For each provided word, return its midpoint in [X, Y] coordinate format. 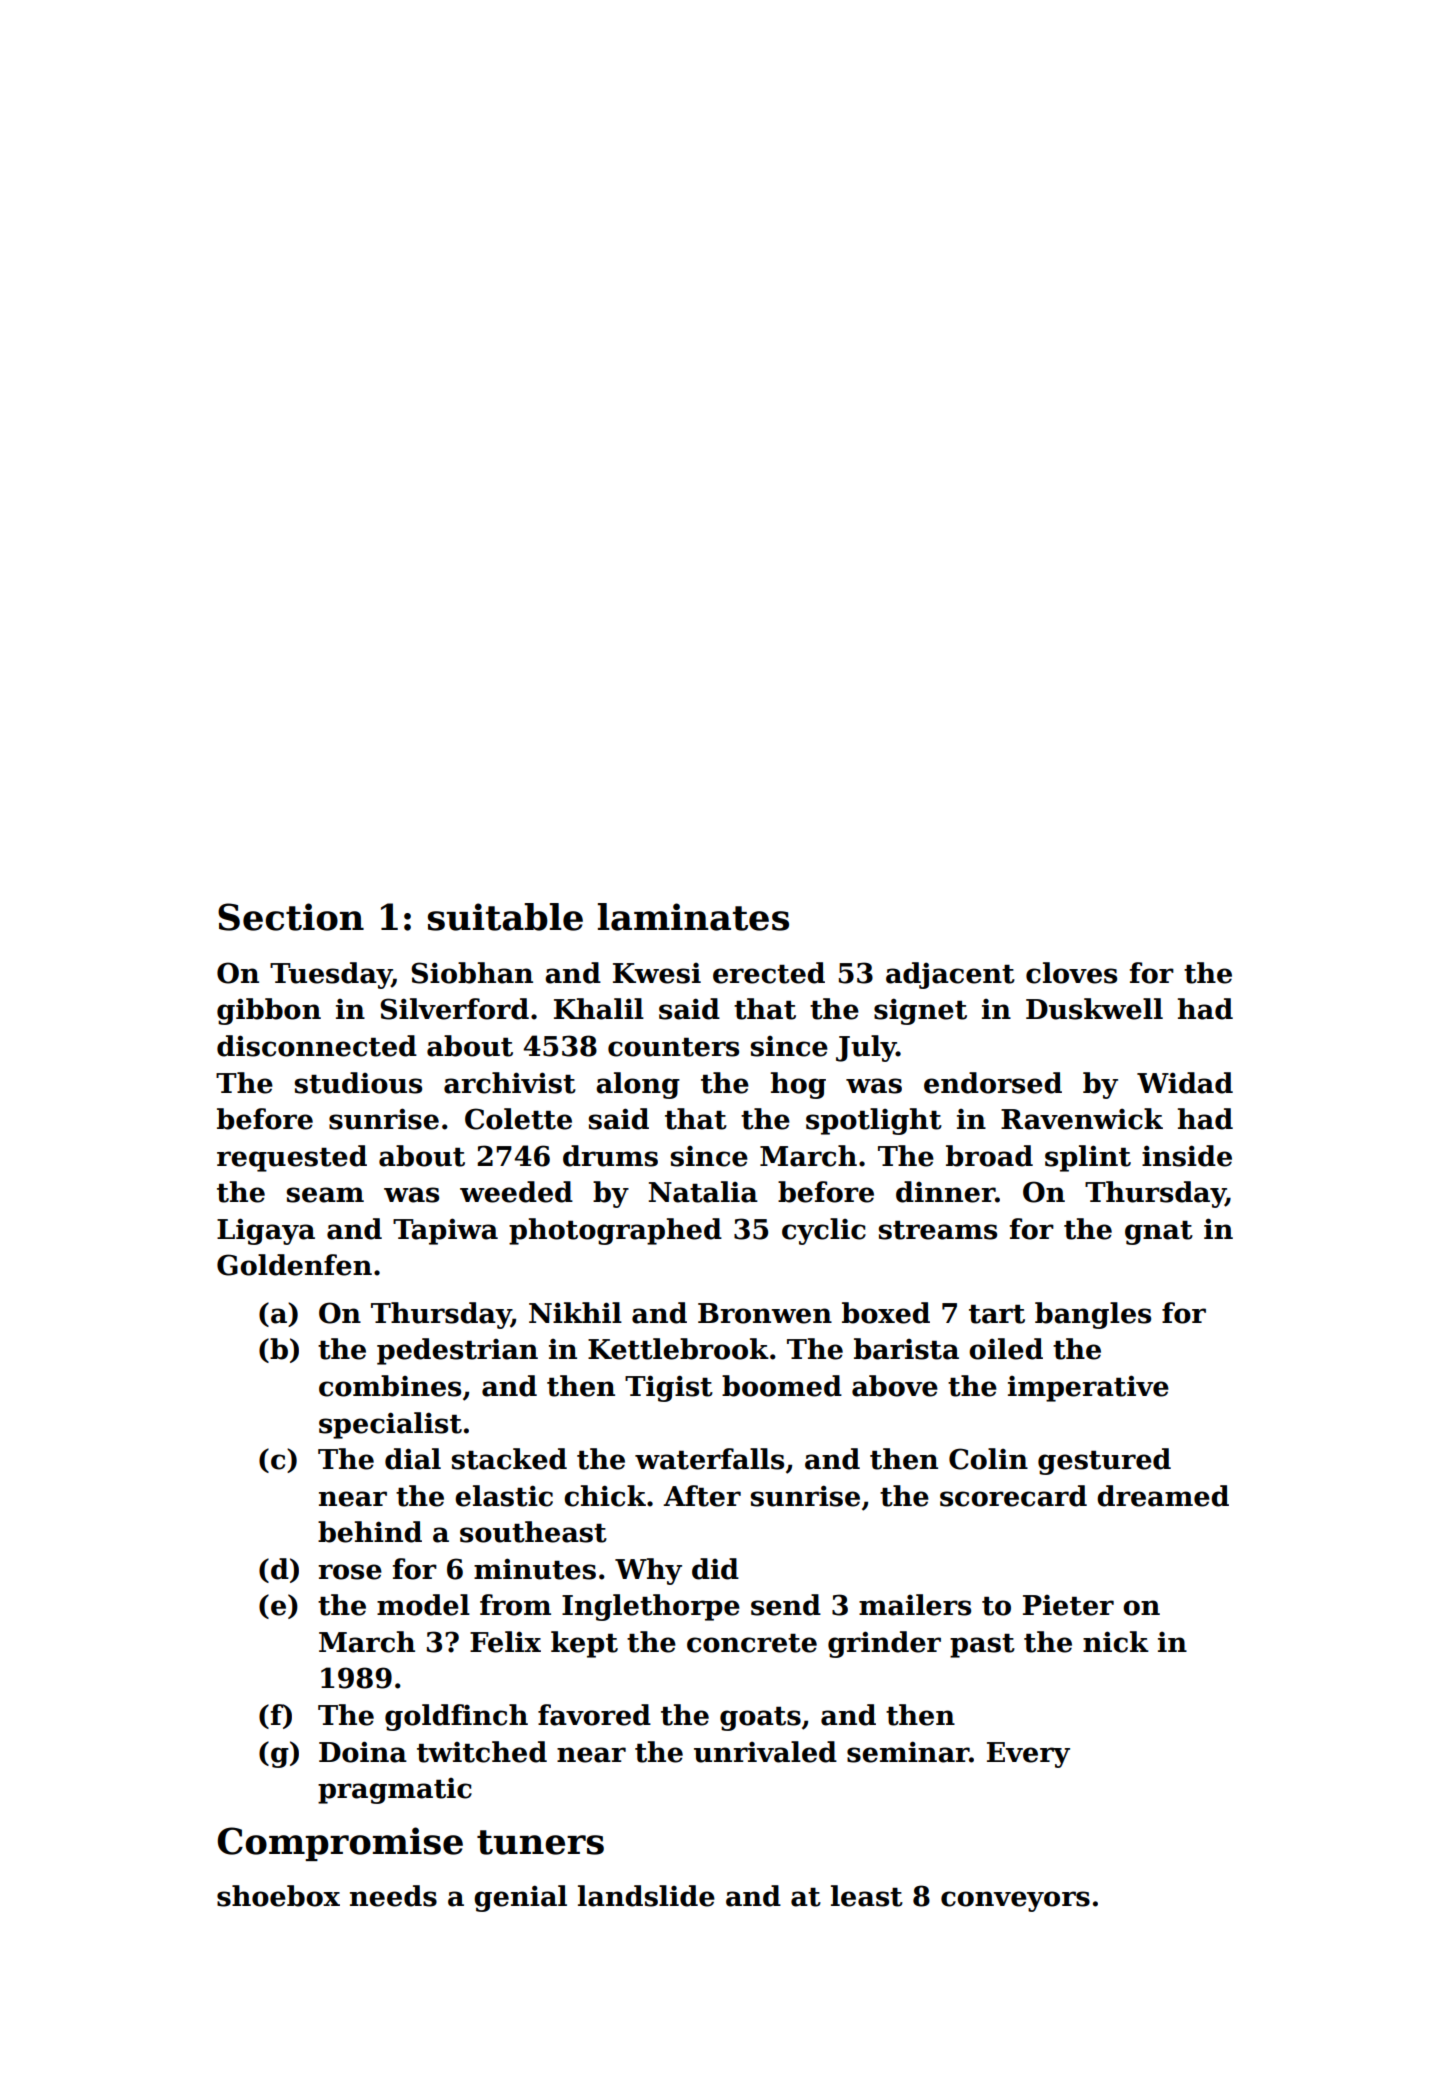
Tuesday [331, 975]
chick [605, 1496]
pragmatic [395, 1791]
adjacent [950, 975]
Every [1028, 1755]
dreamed [1163, 1496]
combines [390, 1386]
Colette [518, 1119]
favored [594, 1715]
